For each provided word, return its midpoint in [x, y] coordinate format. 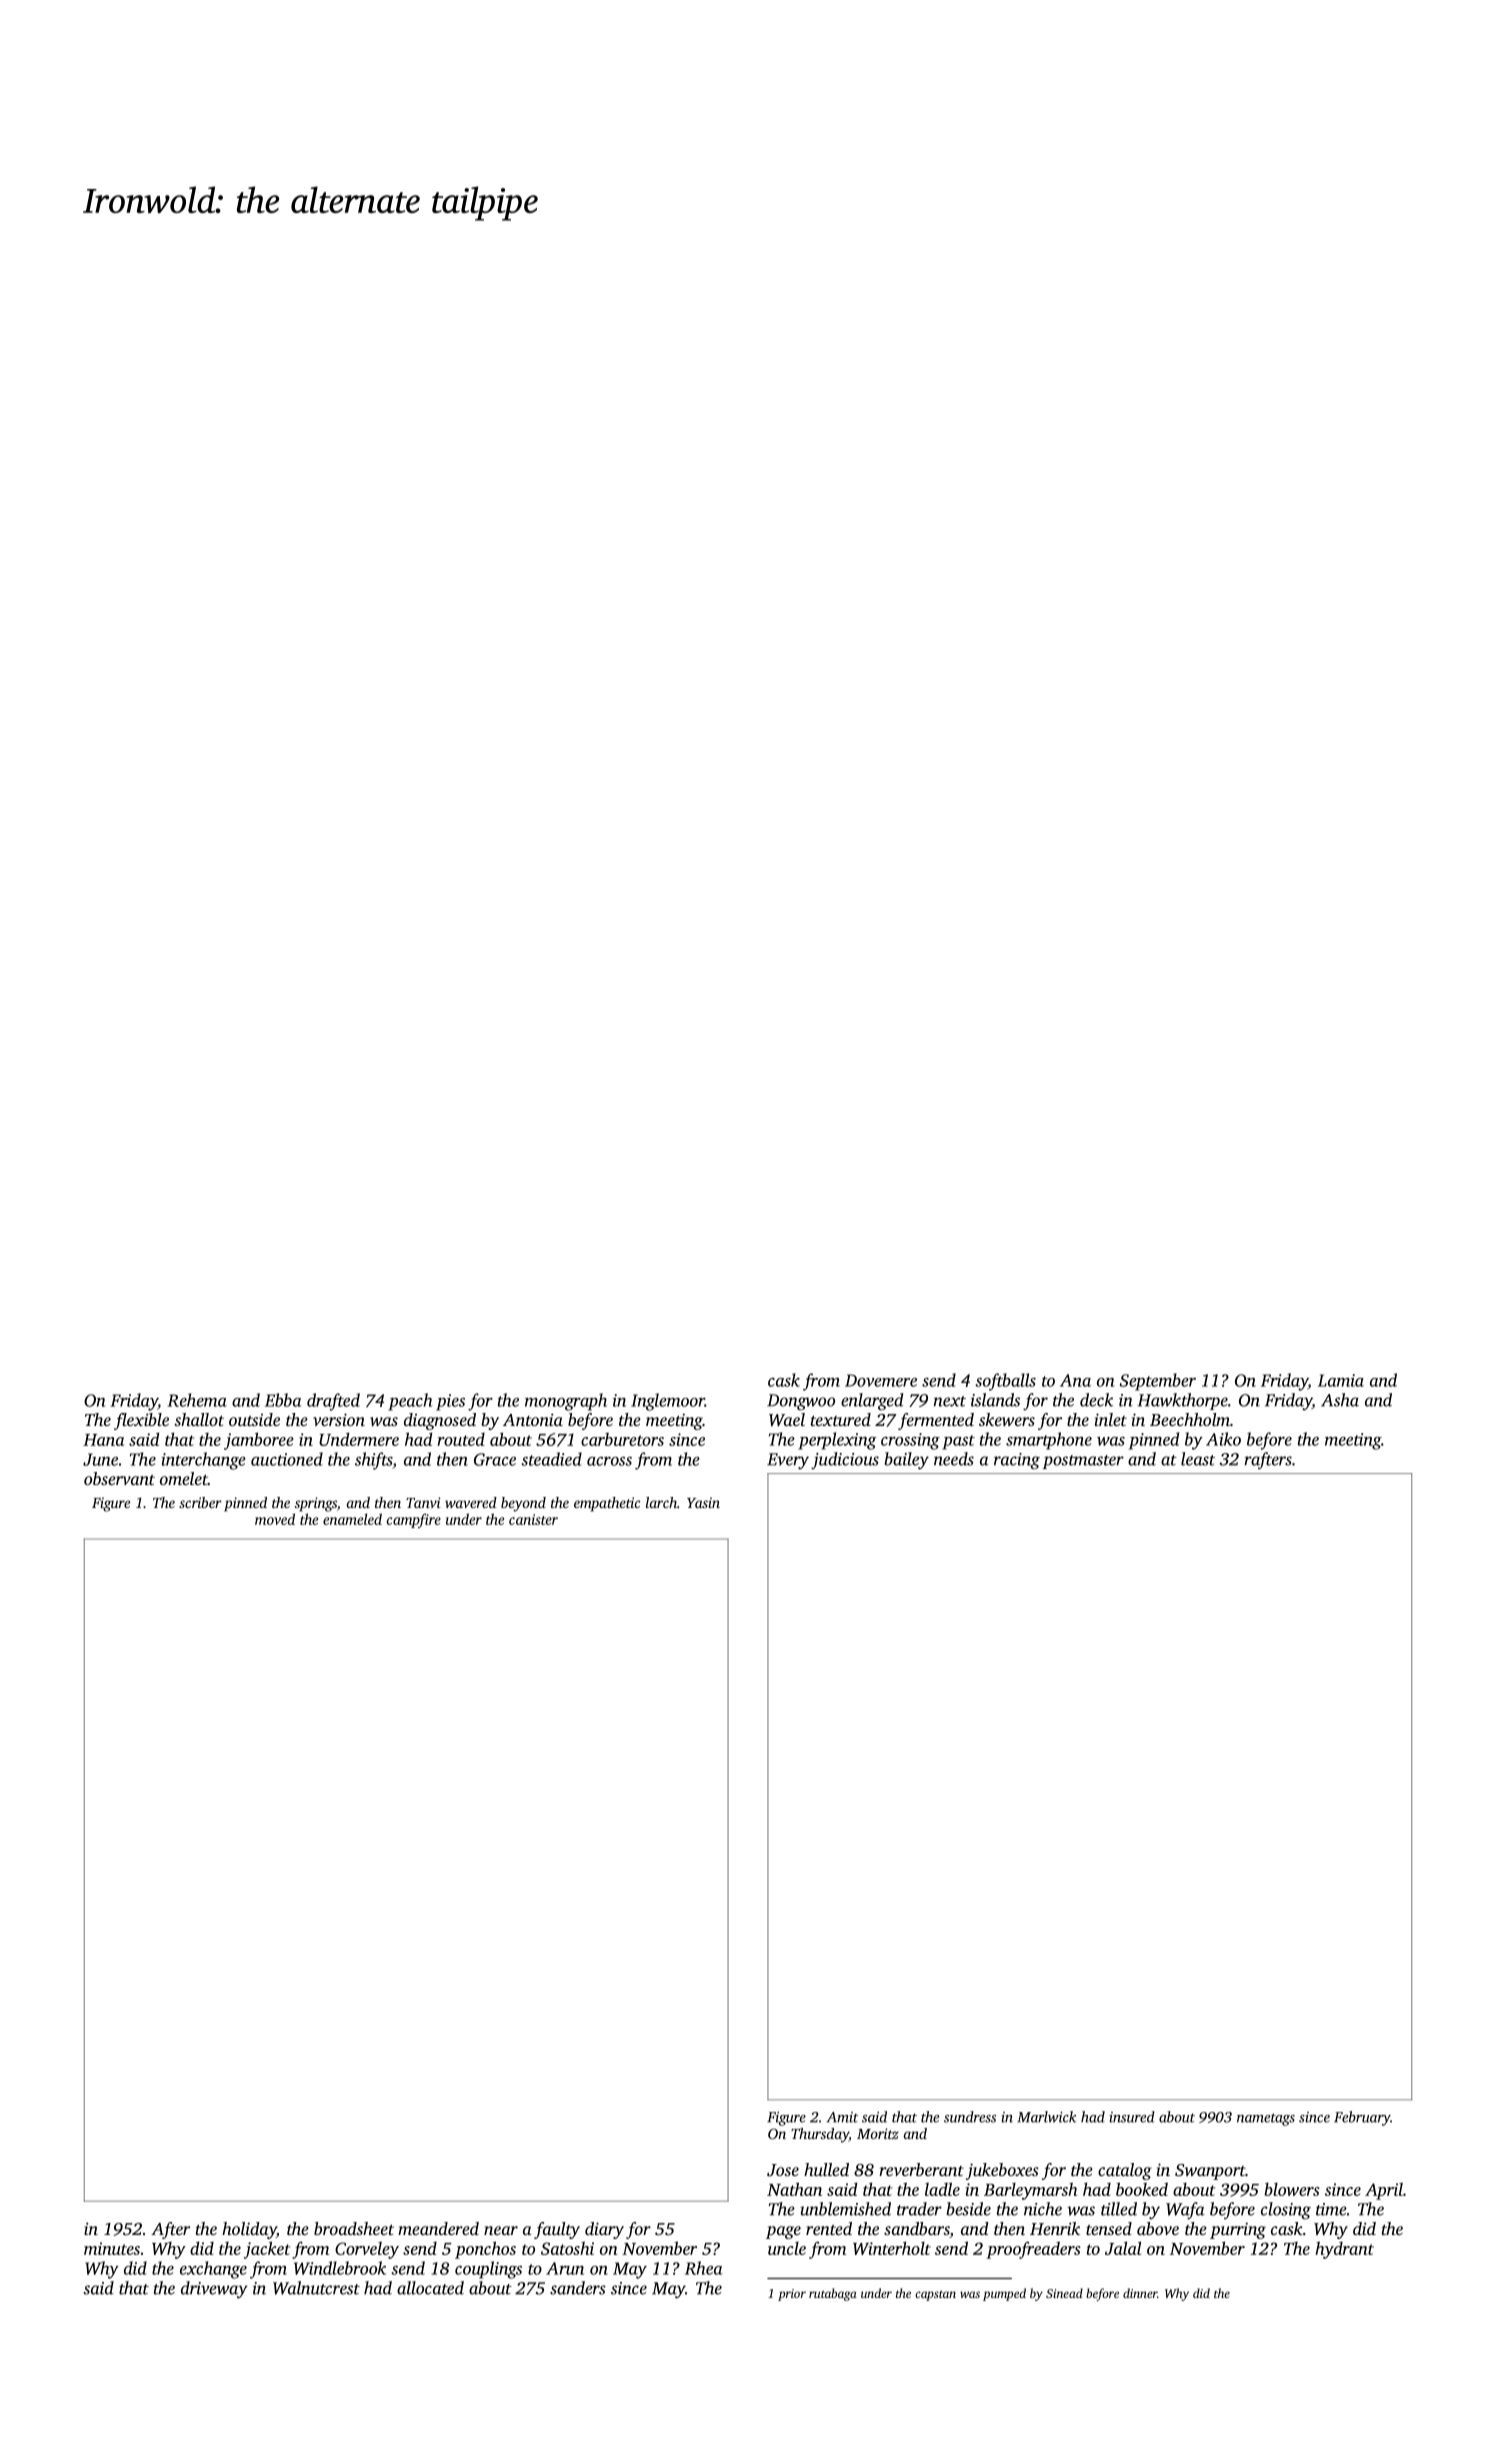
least [1198, 1459]
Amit [842, 2117]
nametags [1266, 2119]
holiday [249, 2230]
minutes [112, 2248]
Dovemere [881, 1380]
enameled [352, 1519]
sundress [970, 2117]
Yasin [703, 1502]
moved [275, 1519]
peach [410, 1402]
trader [919, 2209]
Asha [1340, 1400]
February [1362, 2118]
